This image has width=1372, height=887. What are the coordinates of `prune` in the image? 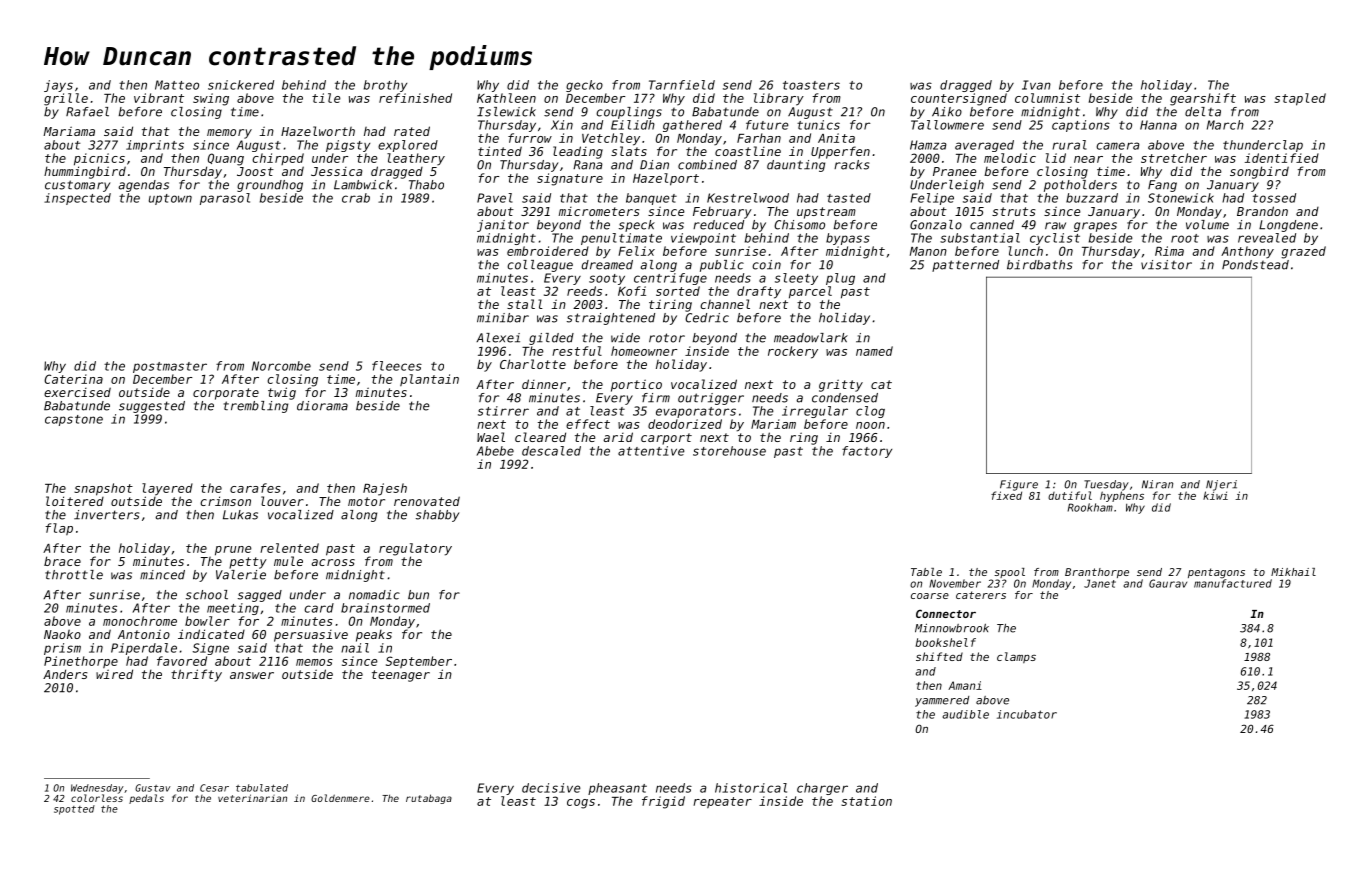 It's located at (233, 551).
